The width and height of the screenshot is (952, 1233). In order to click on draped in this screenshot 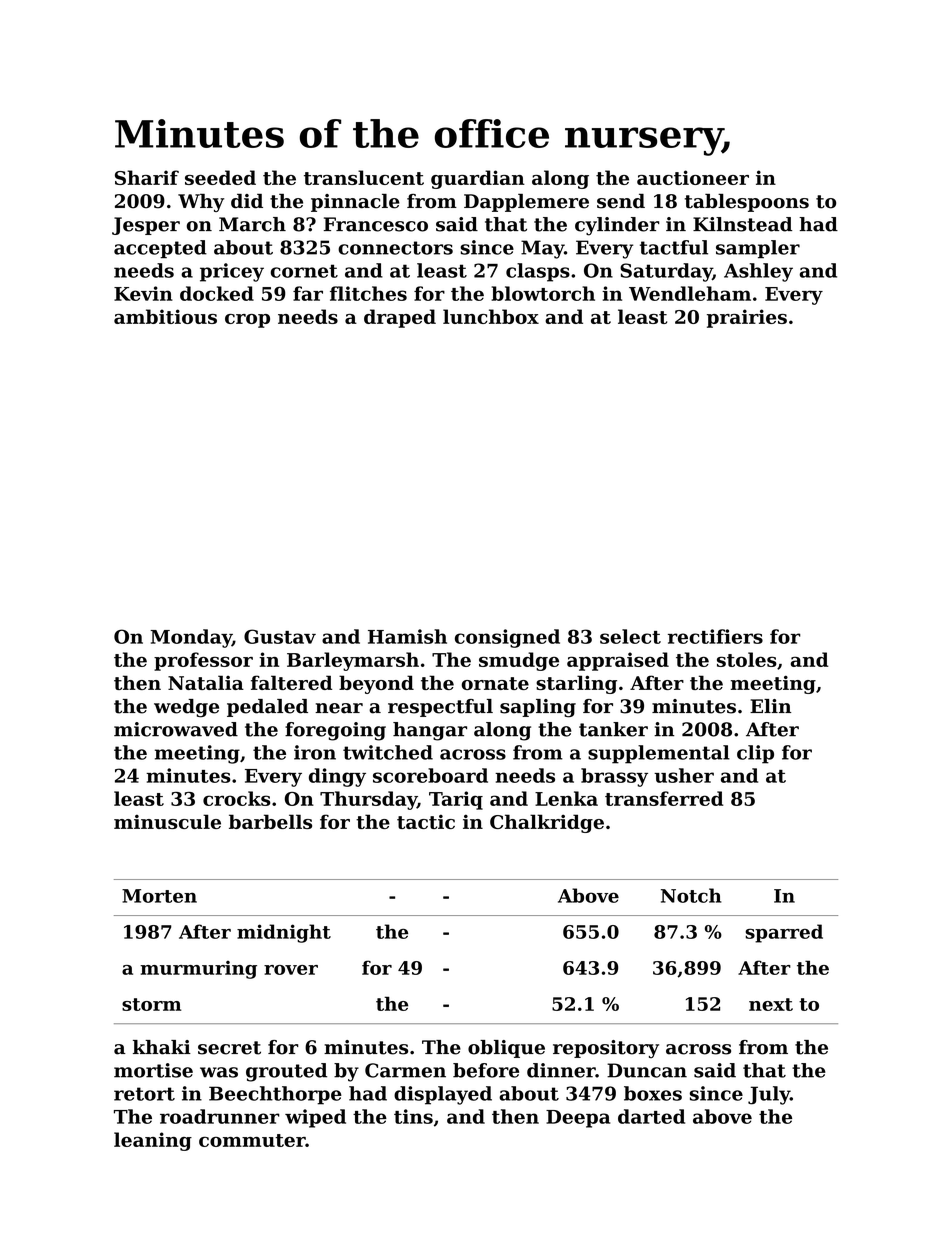, I will do `click(400, 318)`.
